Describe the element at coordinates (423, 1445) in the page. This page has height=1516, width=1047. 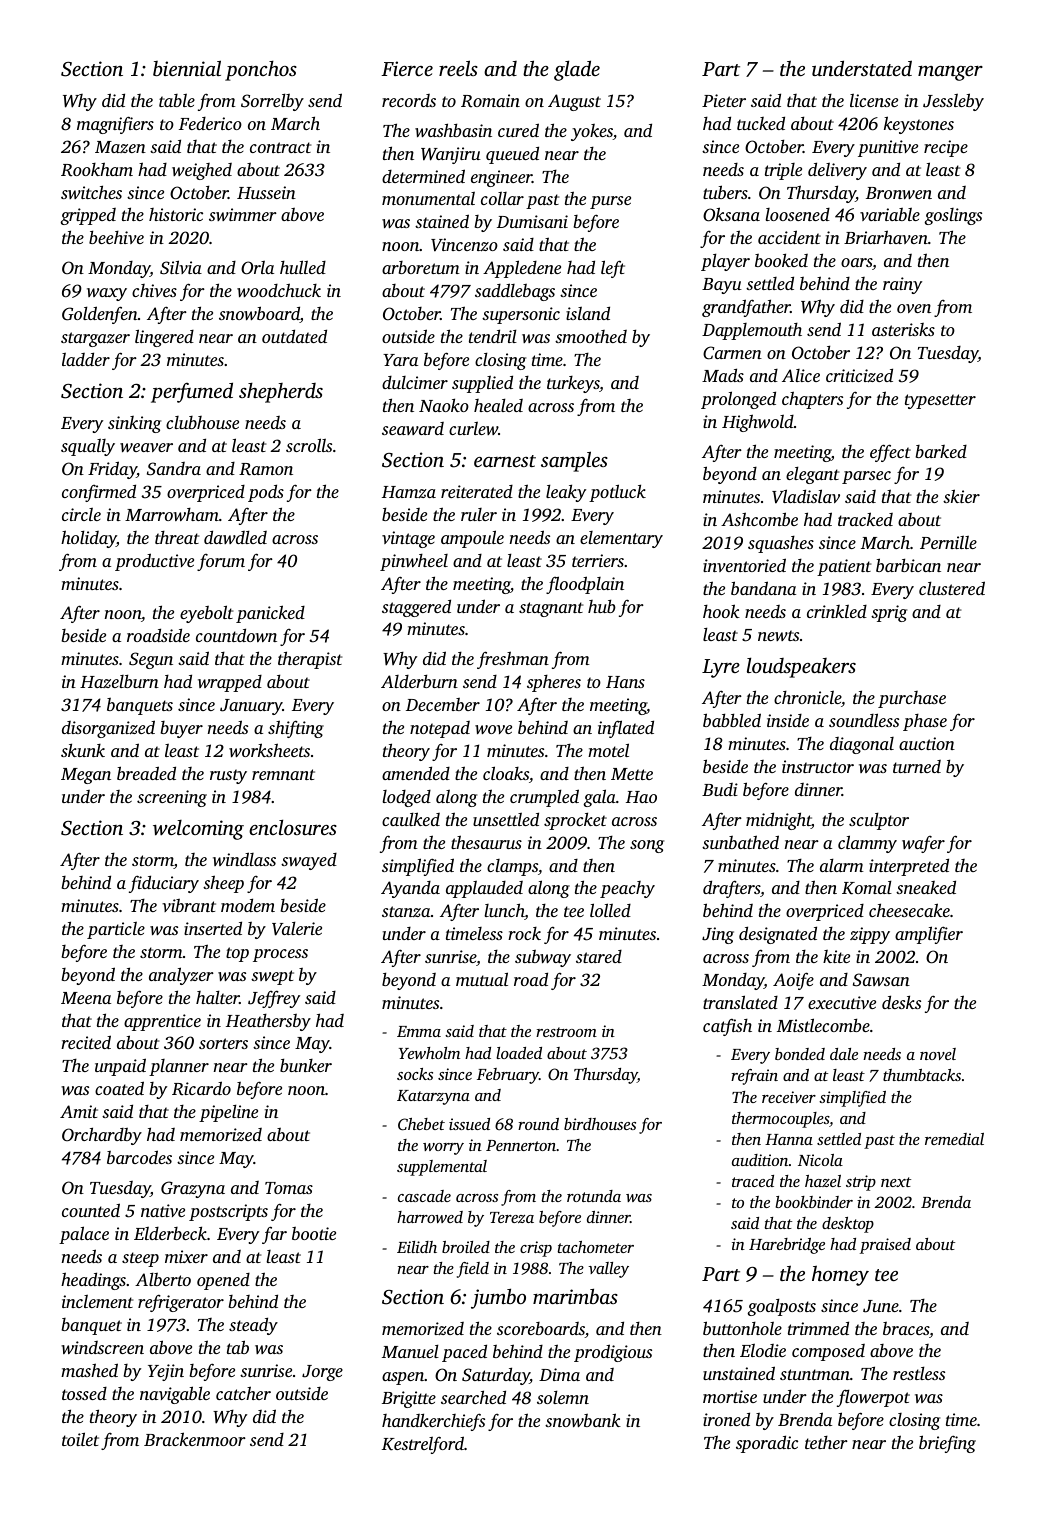
I see `Kestrelford` at that location.
